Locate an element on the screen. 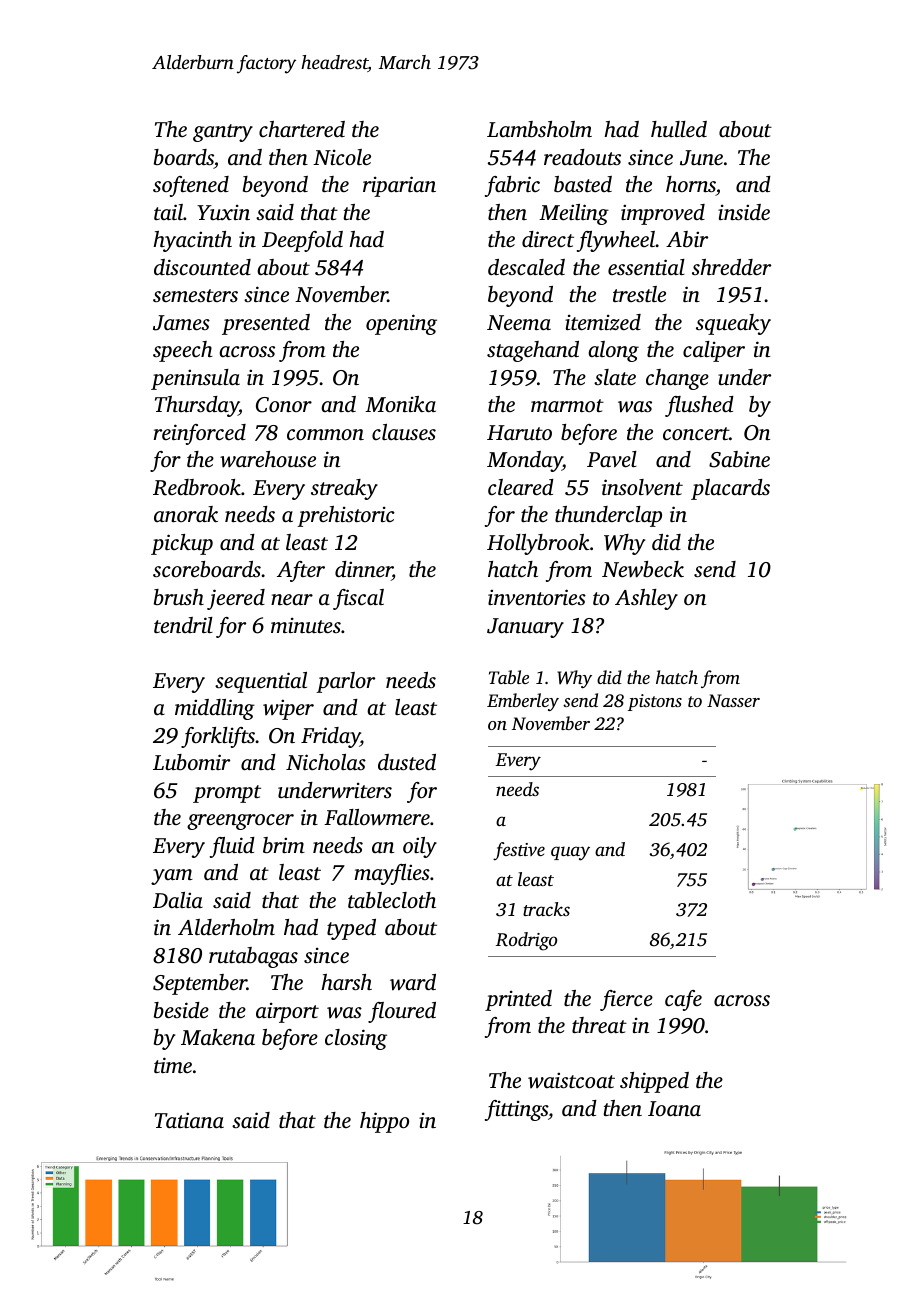 This screenshot has height=1311, width=924. trestle is located at coordinates (639, 294).
